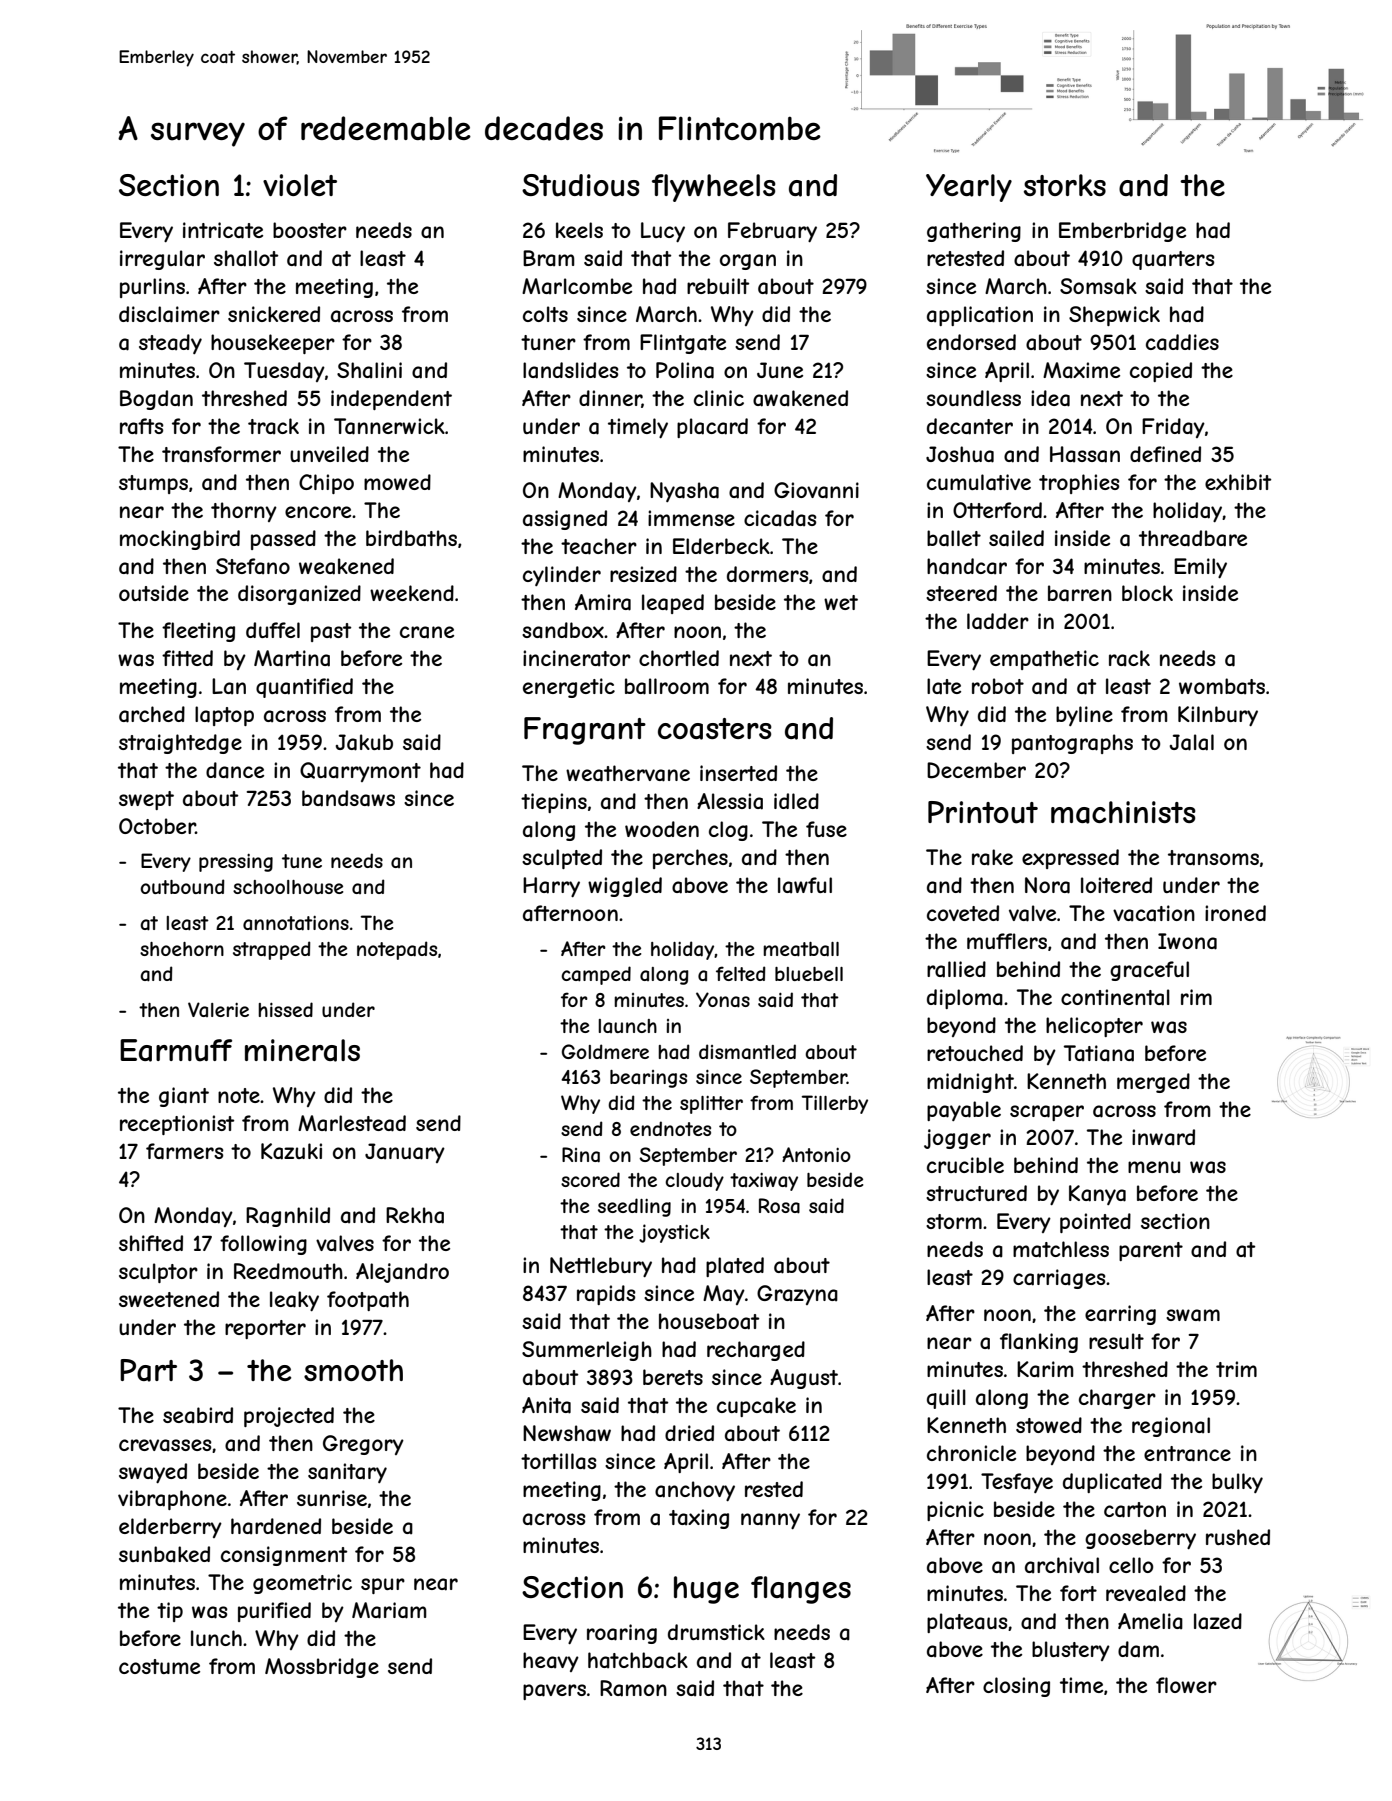 This page has width=1392, height=1801. I want to click on caddies, so click(1182, 342).
